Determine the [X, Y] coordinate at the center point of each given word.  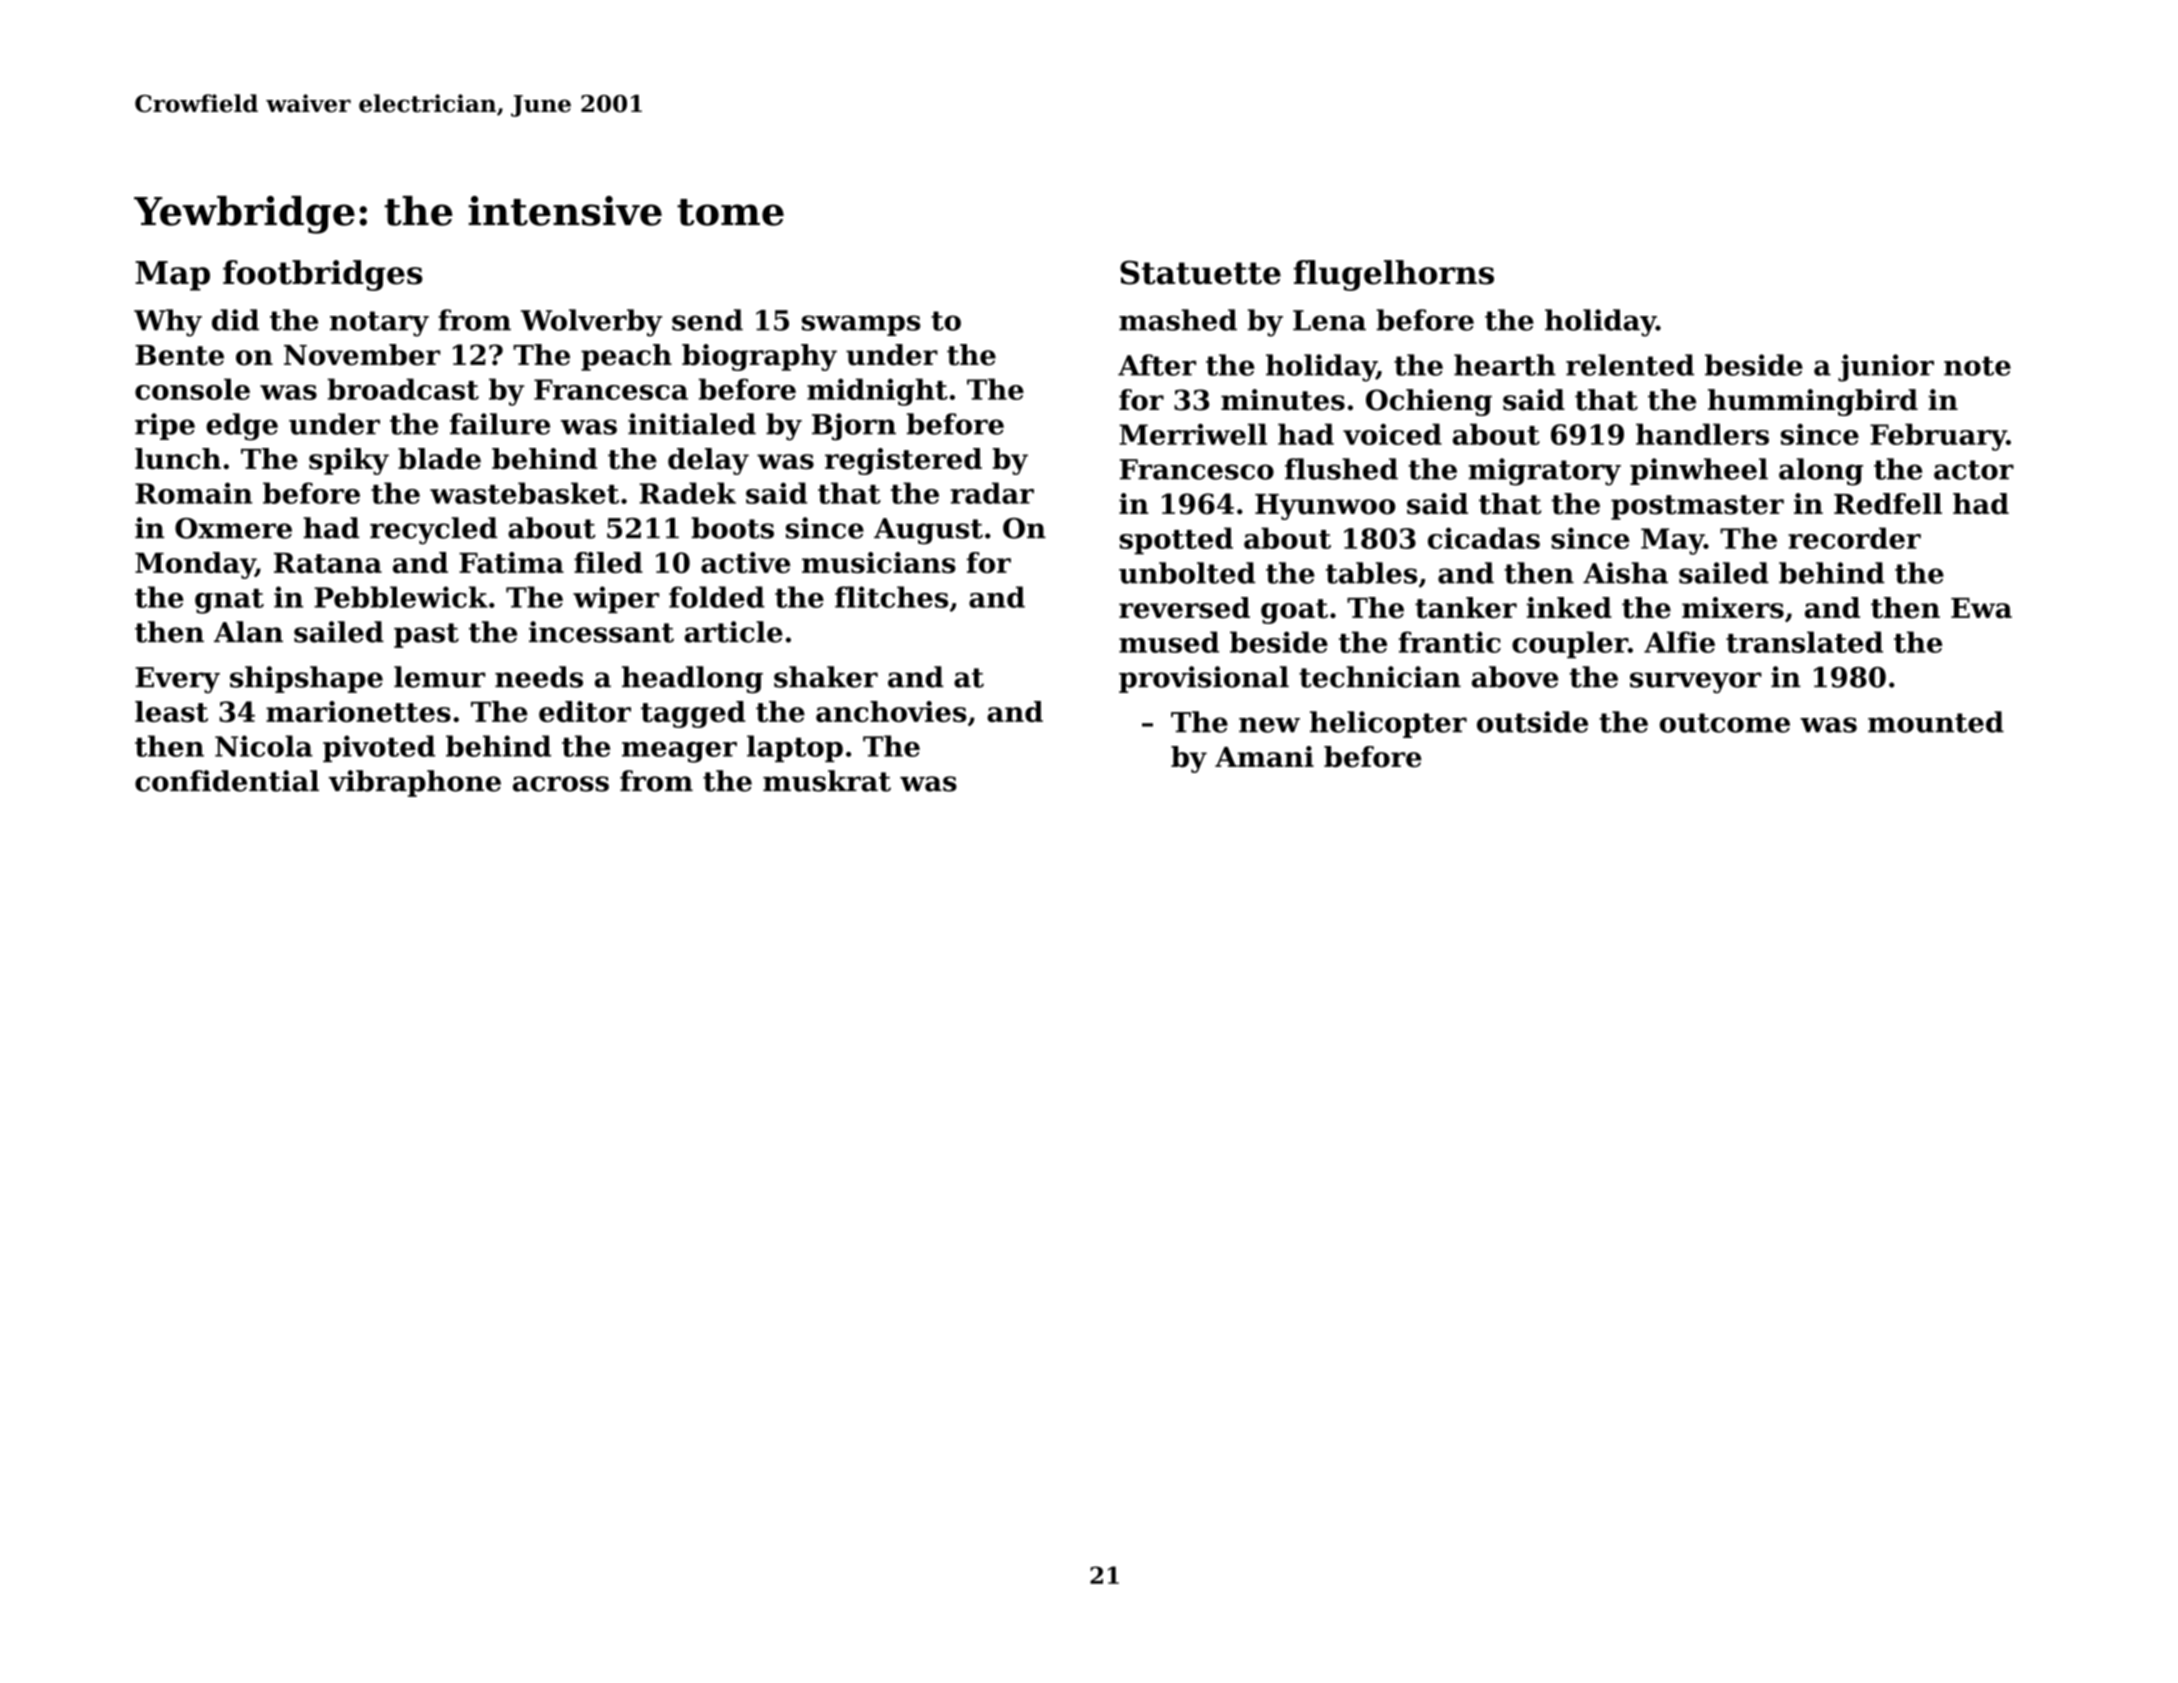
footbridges [323, 275]
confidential [227, 781]
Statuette [1200, 272]
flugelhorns [1394, 275]
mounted [1936, 722]
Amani [1264, 757]
